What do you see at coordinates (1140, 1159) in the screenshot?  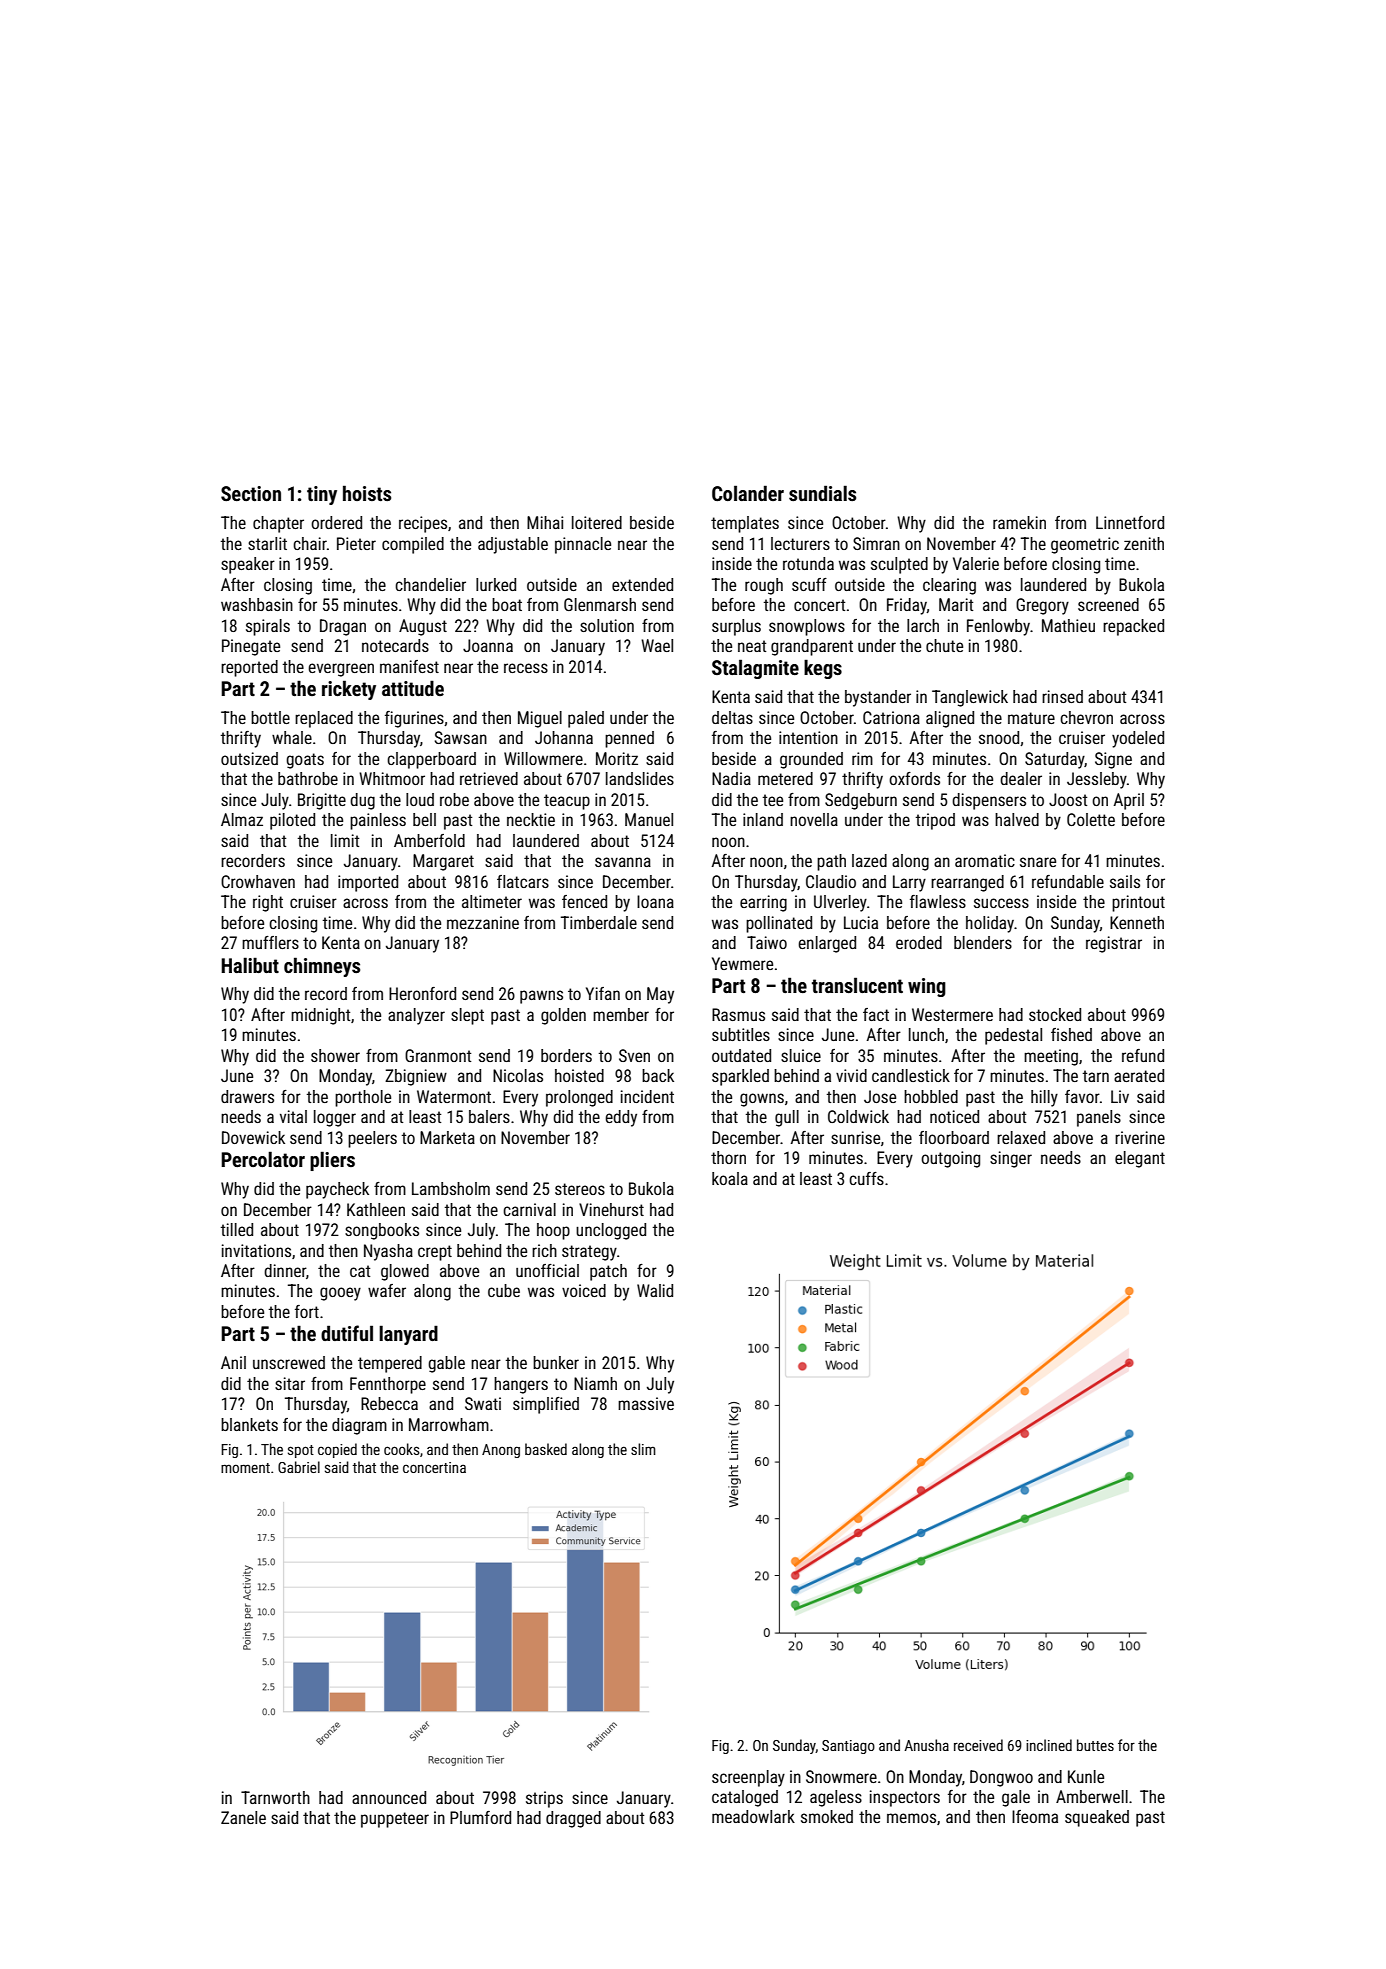 I see `elegant` at bounding box center [1140, 1159].
